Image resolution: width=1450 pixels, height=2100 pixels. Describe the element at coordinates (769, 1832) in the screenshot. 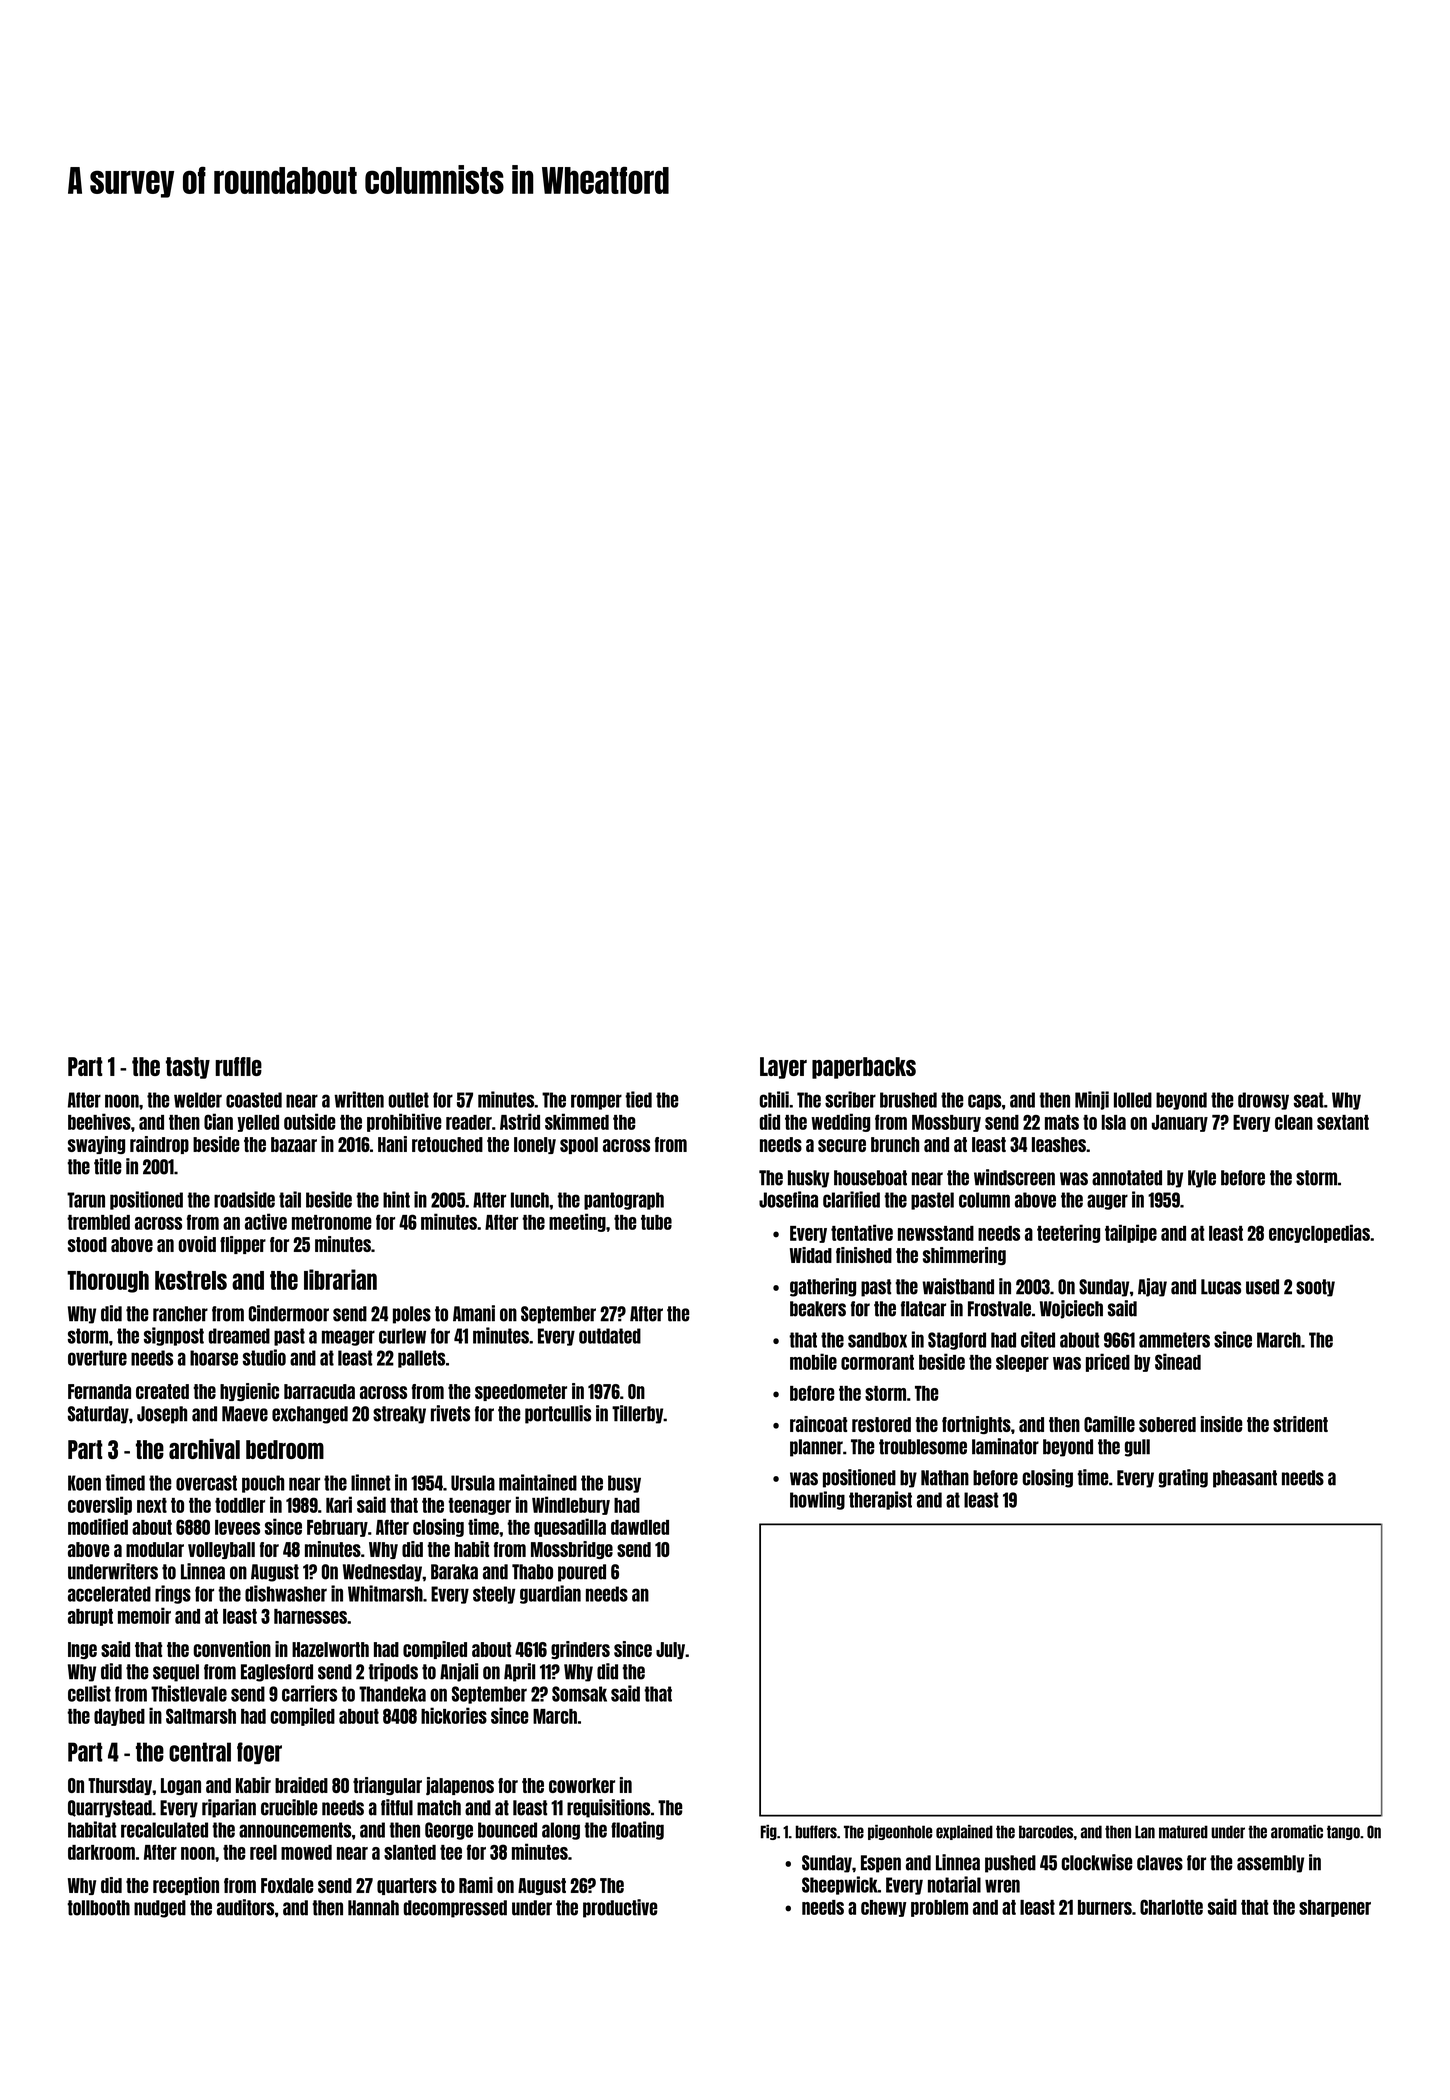

I see `Fig` at that location.
